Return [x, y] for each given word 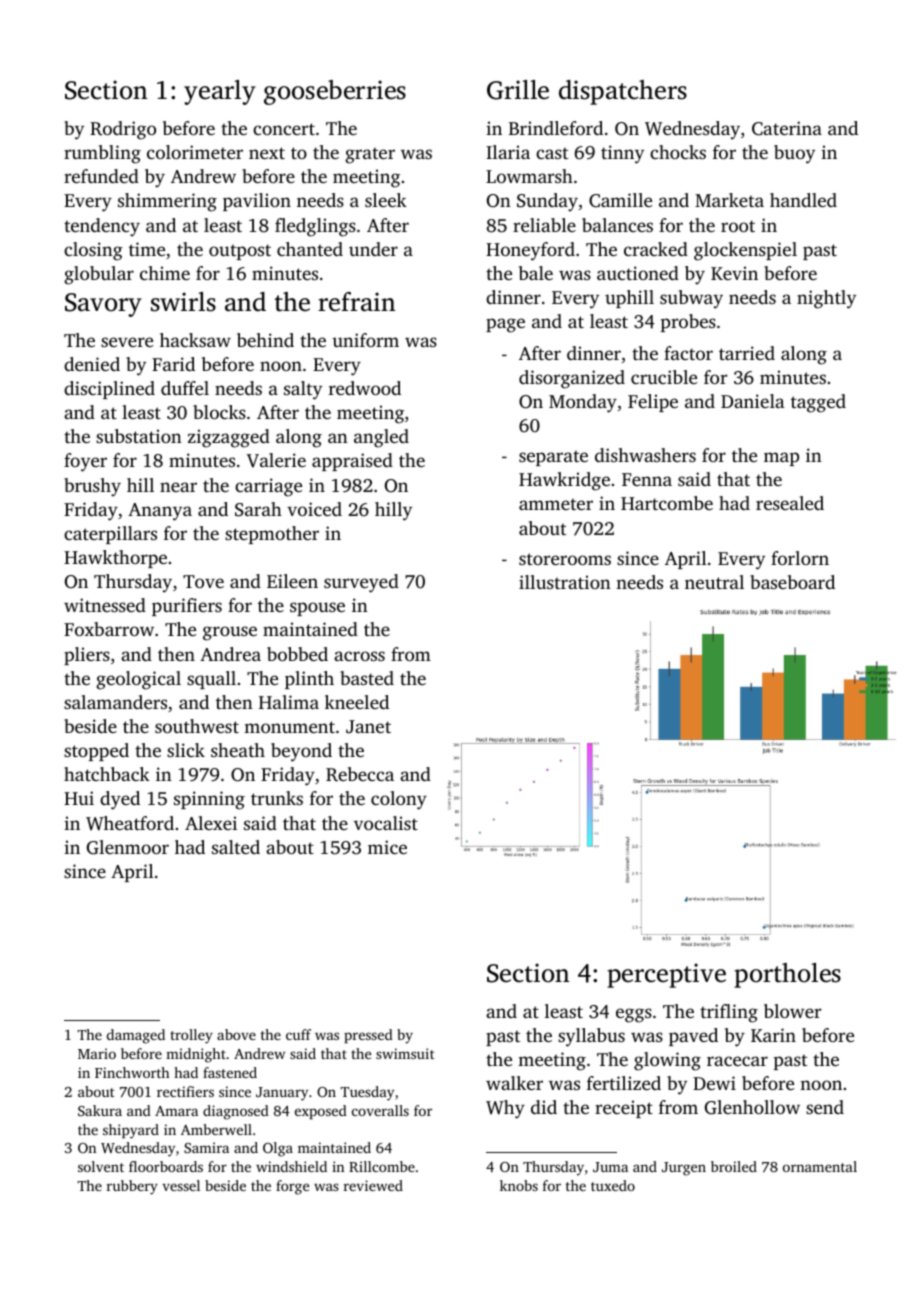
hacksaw [195, 340]
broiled [734, 1166]
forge [292, 1187]
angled [381, 438]
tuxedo [613, 1185]
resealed [790, 503]
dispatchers [623, 92]
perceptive [666, 975]
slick [186, 750]
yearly [220, 92]
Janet [368, 727]
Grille [518, 90]
